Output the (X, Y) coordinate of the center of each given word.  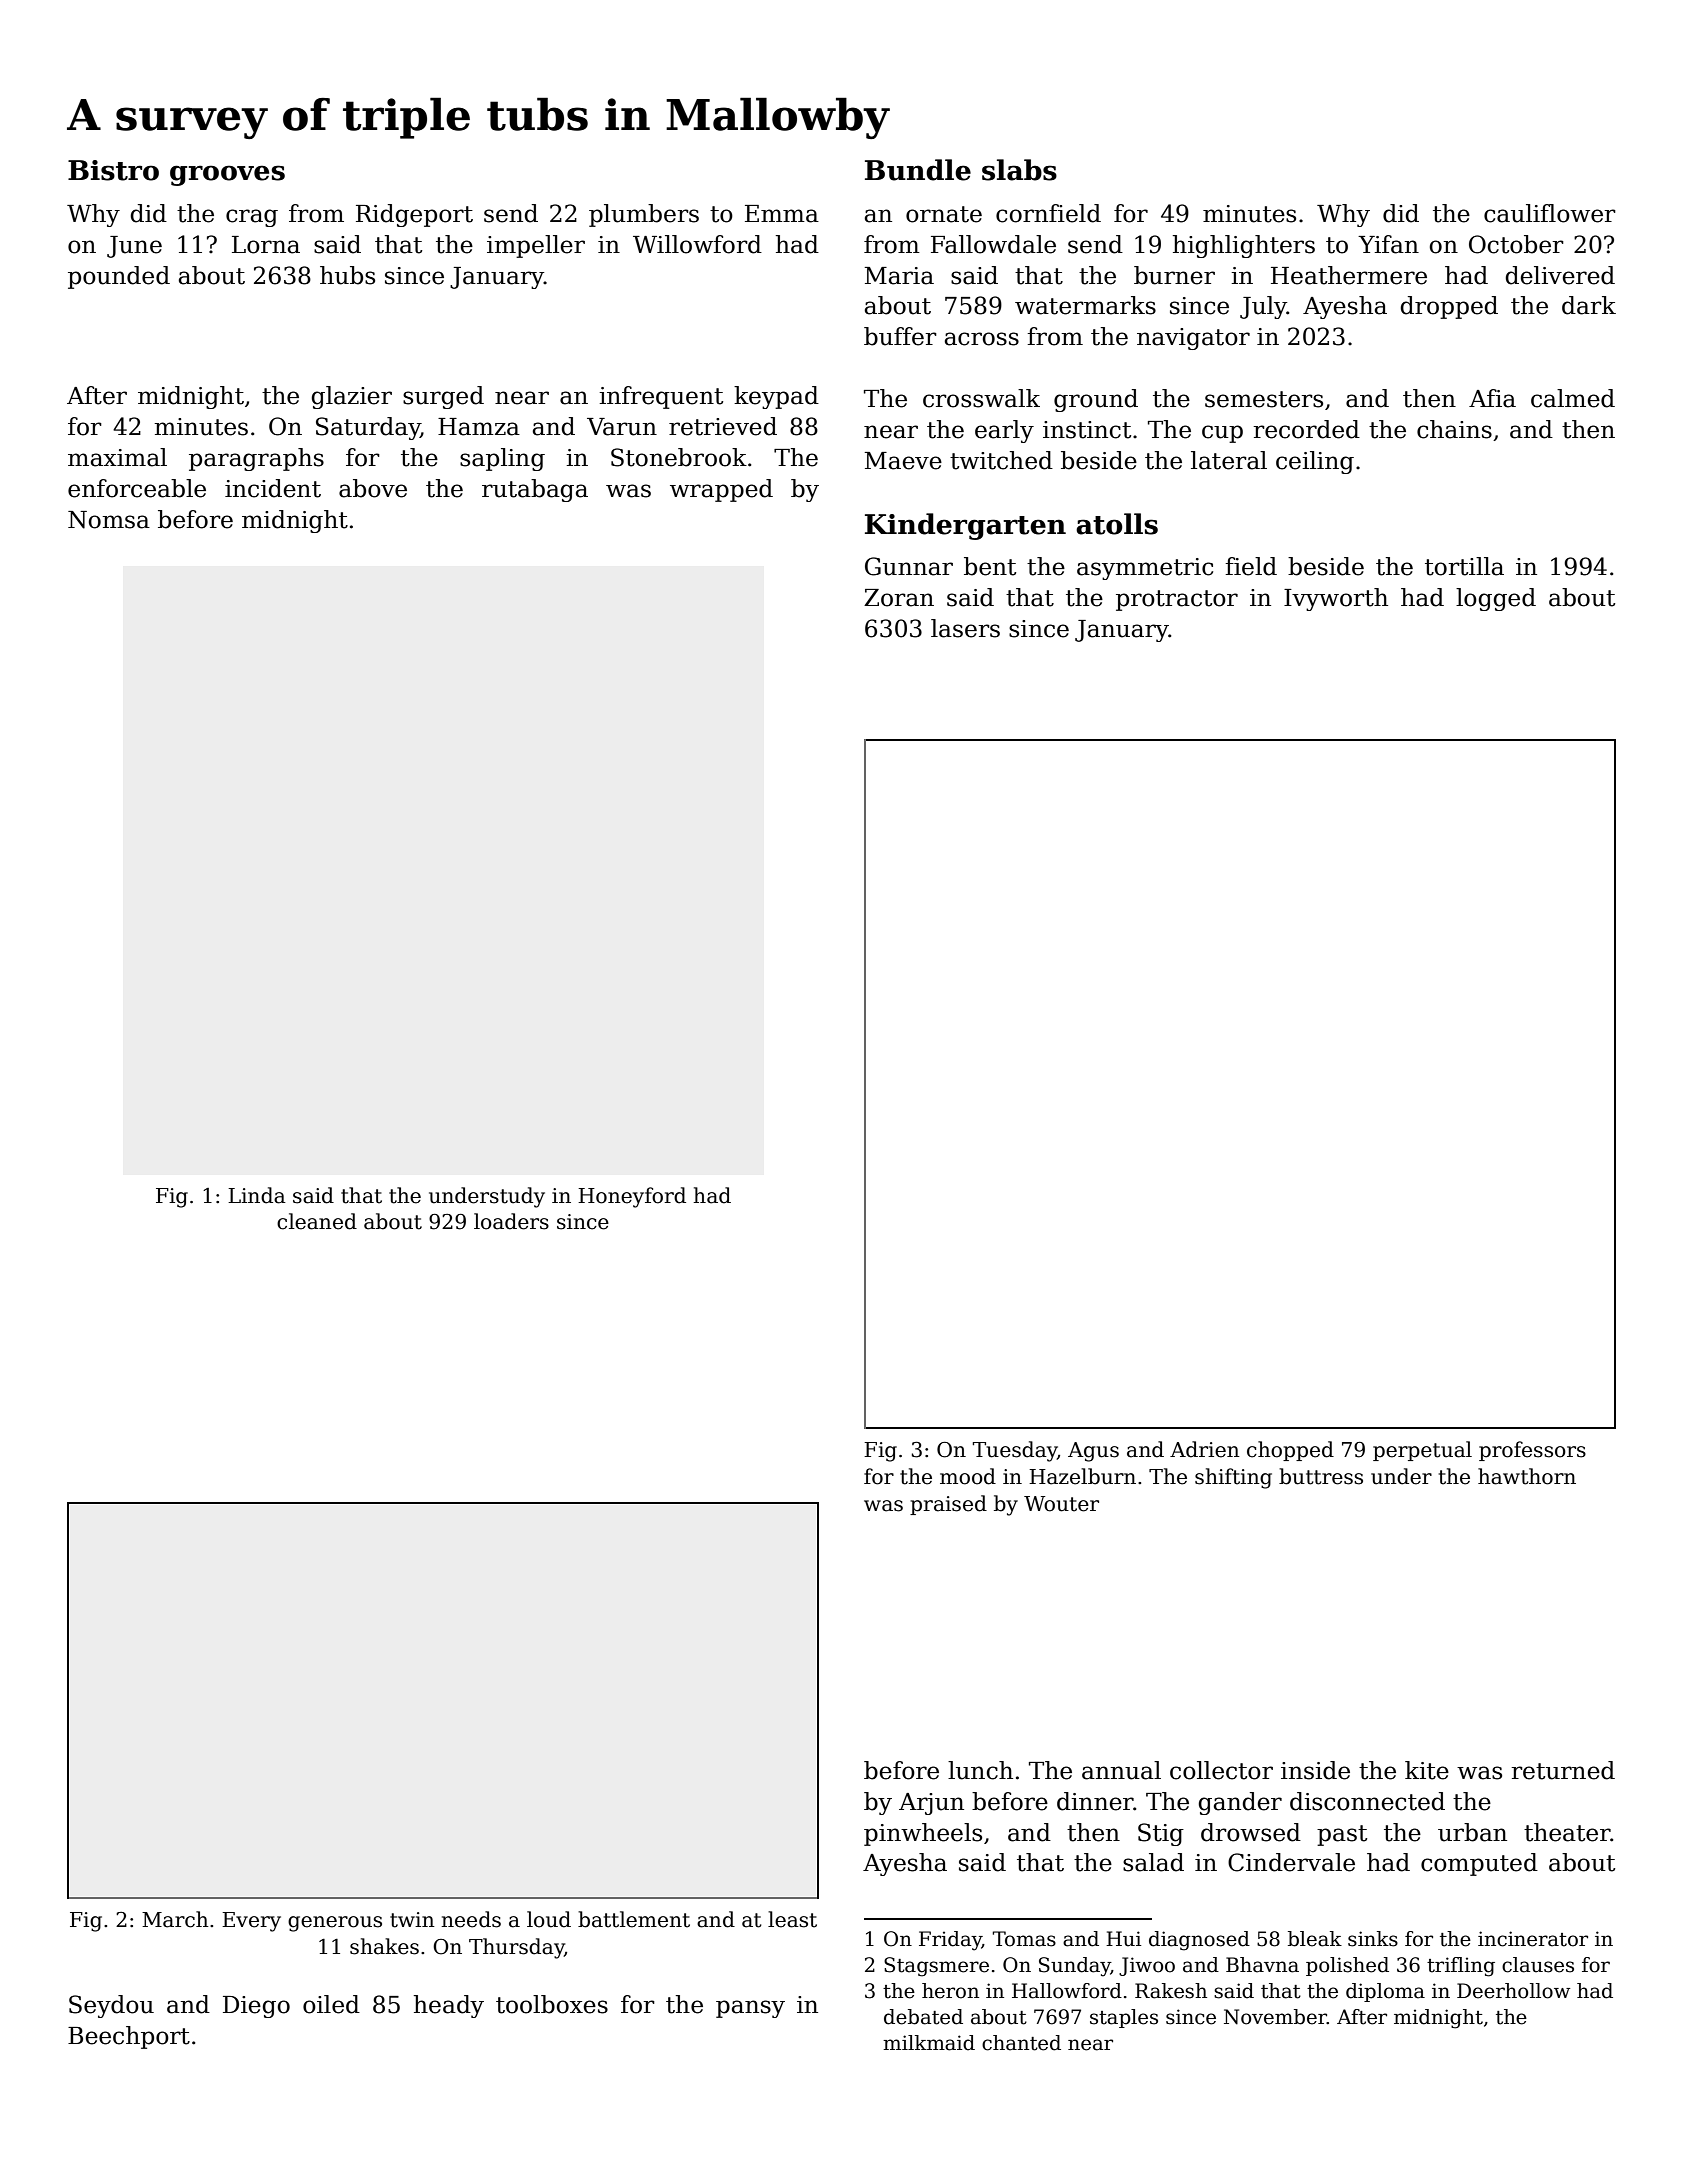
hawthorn (1527, 1476)
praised (948, 1505)
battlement (634, 1919)
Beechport (129, 2037)
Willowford (697, 244)
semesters (1264, 399)
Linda (257, 1195)
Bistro (113, 170)
